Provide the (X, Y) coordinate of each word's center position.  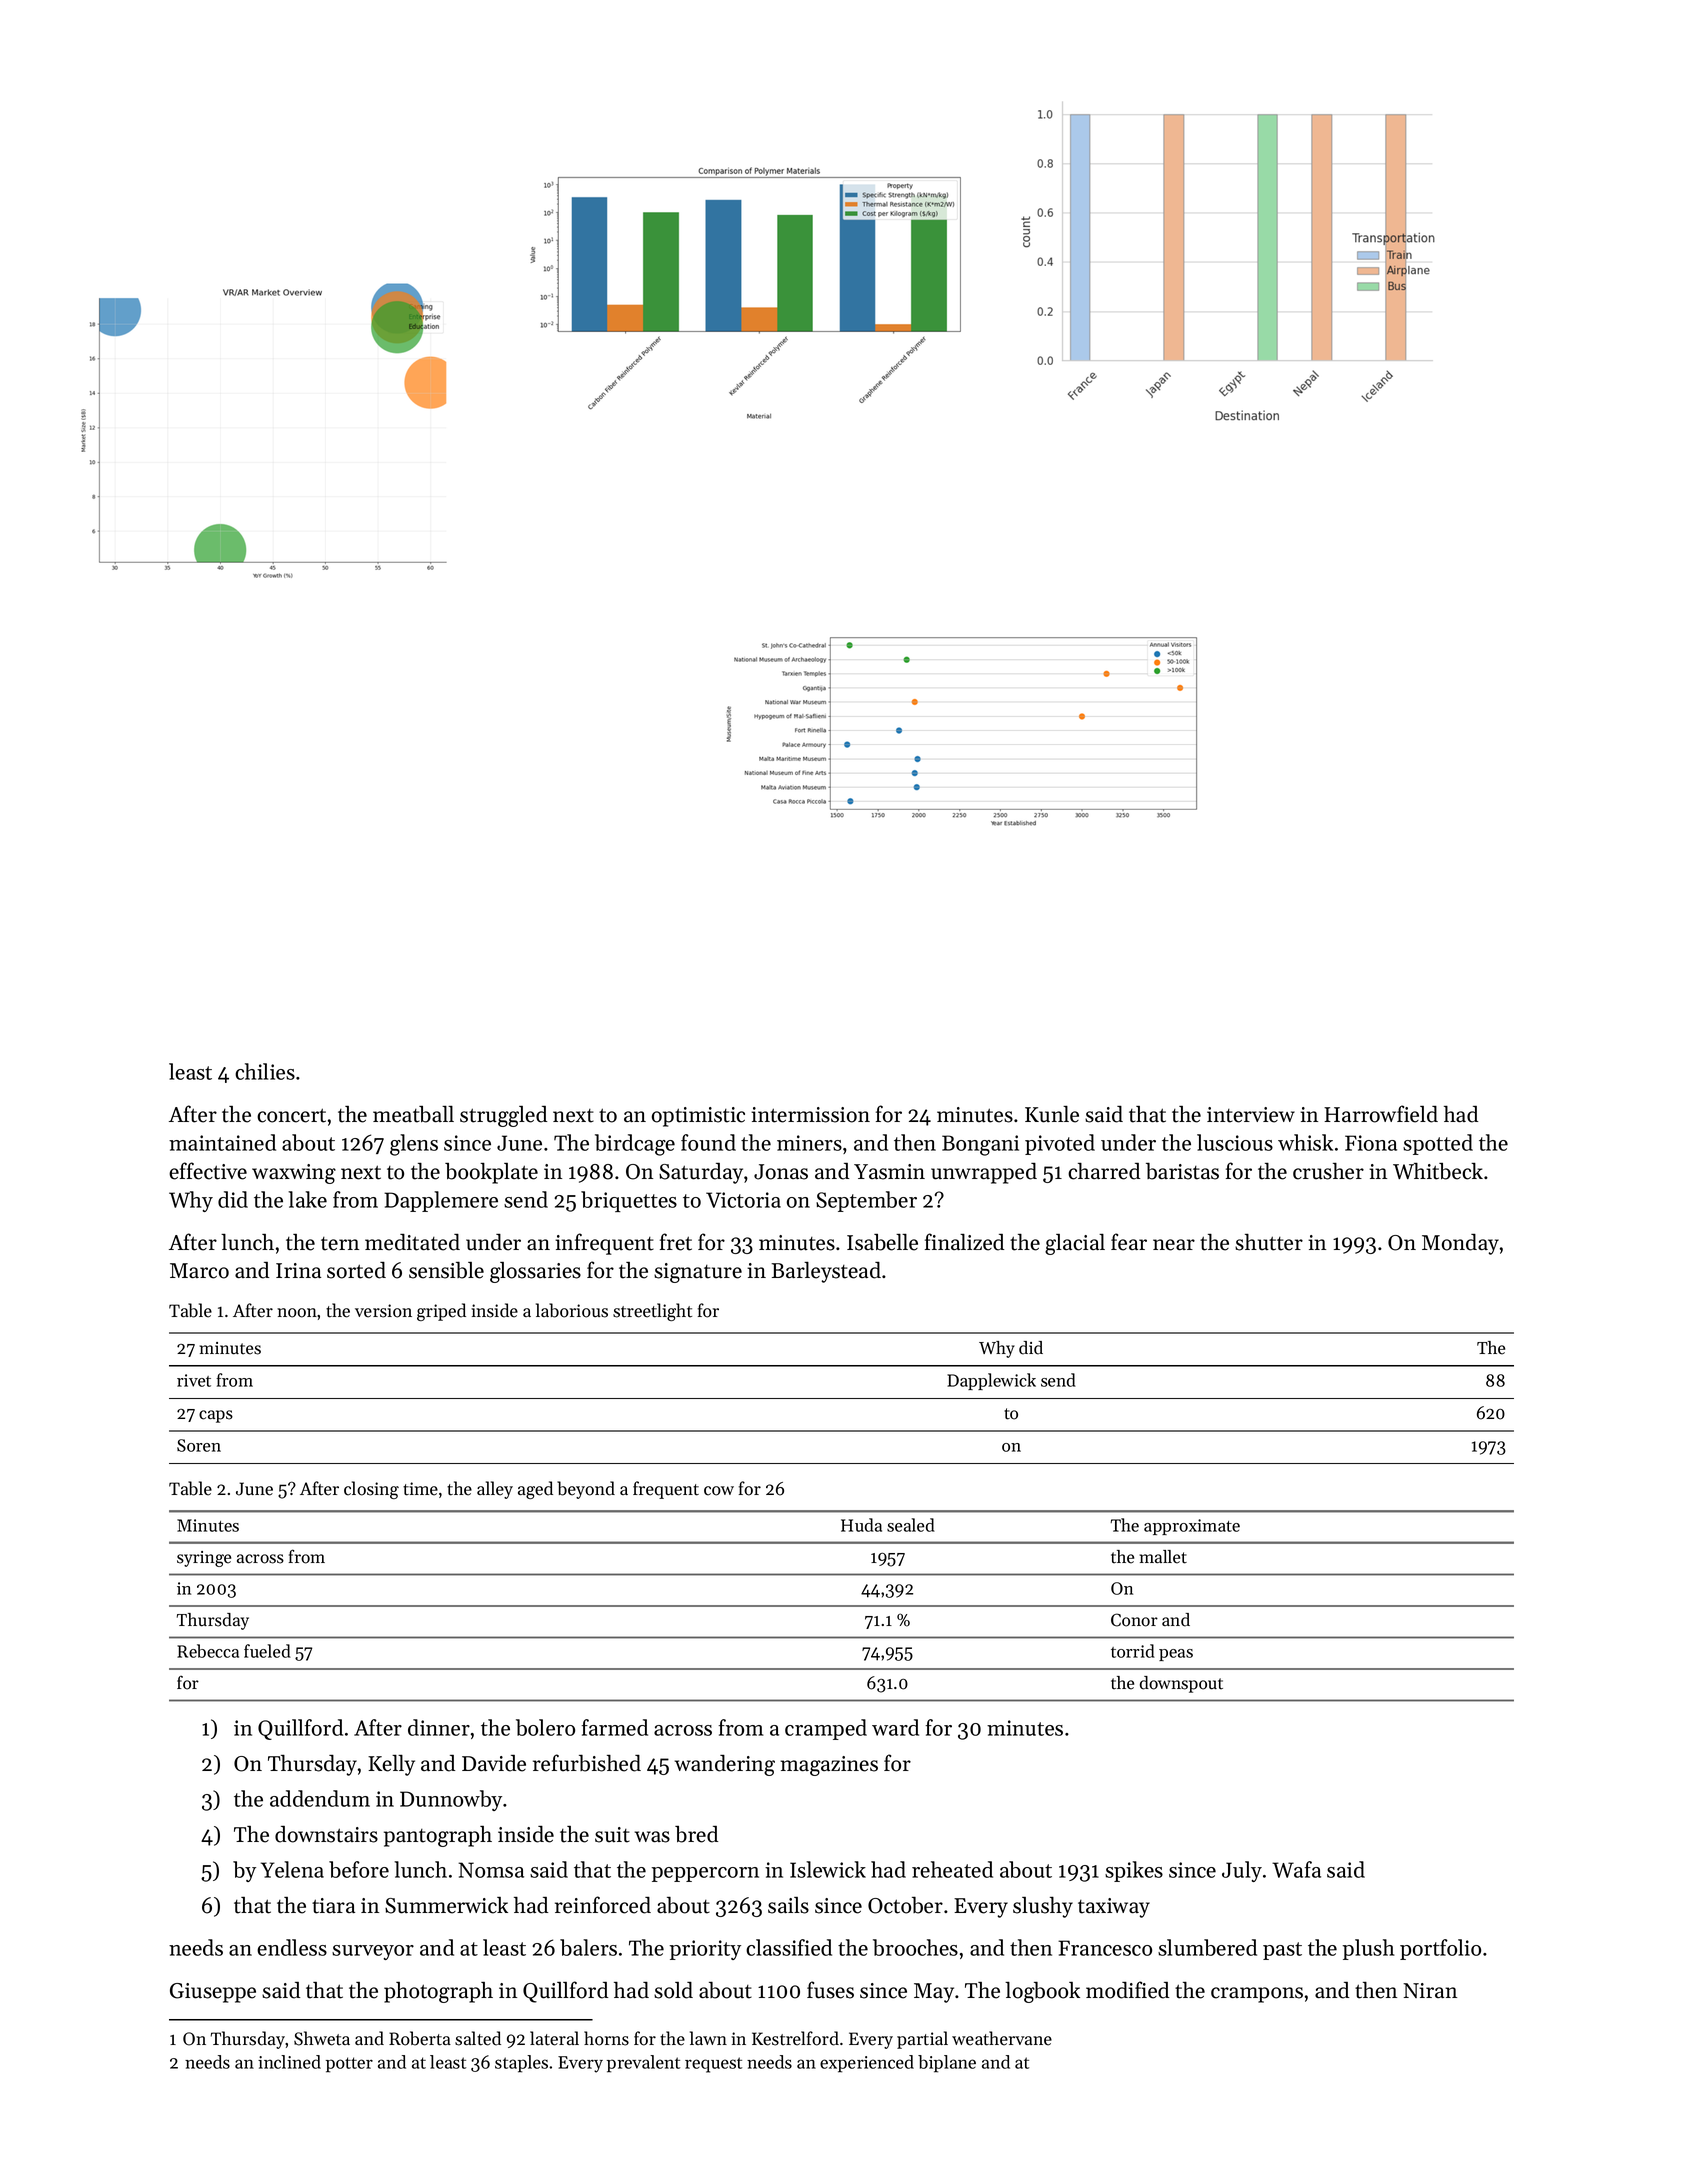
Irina (298, 1270)
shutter (1269, 1242)
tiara (333, 1906)
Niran (1430, 1990)
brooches (915, 1947)
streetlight (652, 1312)
